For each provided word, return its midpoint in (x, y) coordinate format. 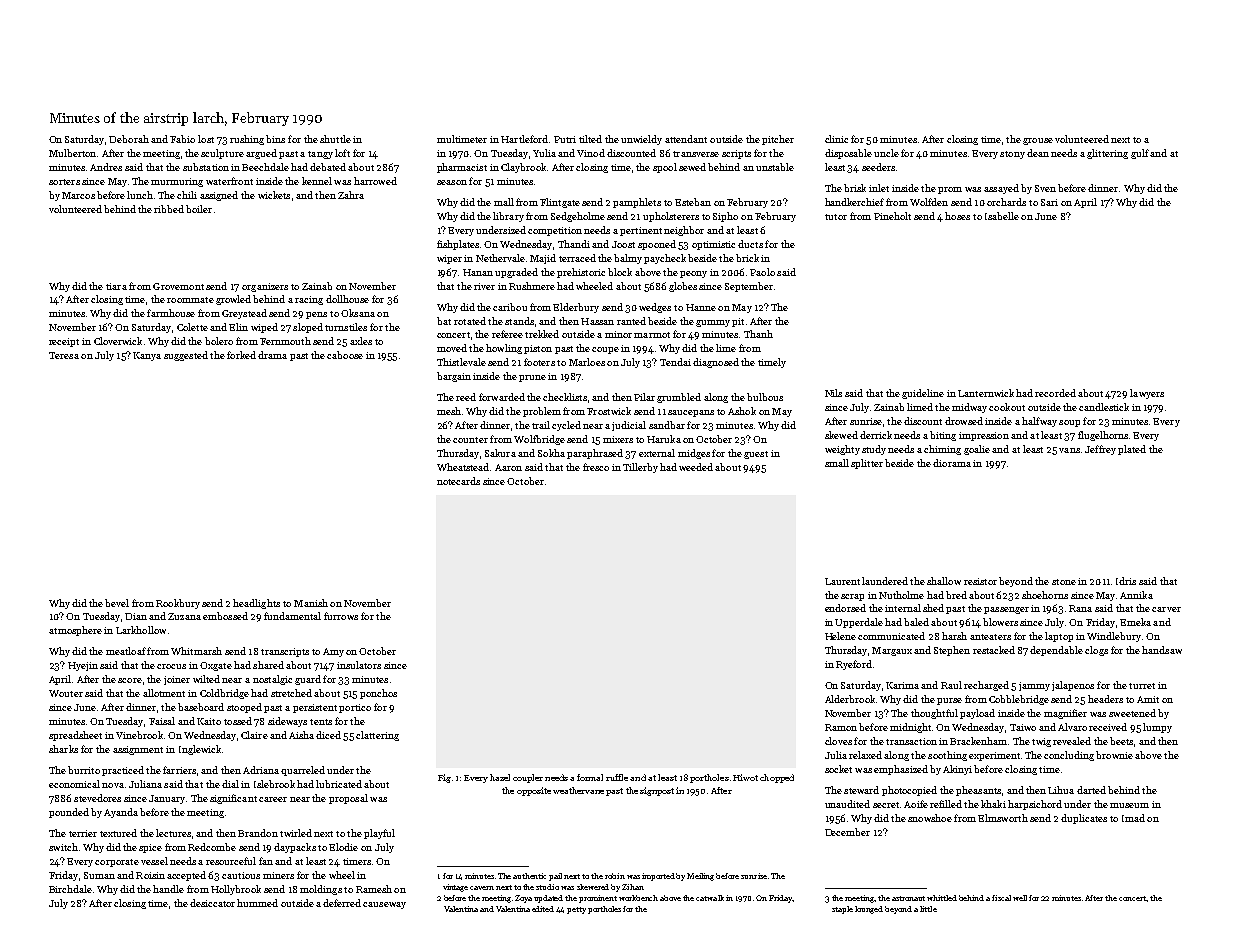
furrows (341, 616)
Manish (311, 603)
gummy (713, 323)
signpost (657, 791)
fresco (596, 467)
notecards (458, 481)
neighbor (684, 231)
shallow (944, 581)
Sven (1045, 188)
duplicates (1084, 819)
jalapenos (1073, 686)
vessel (154, 861)
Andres (106, 167)
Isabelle (1002, 216)
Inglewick (200, 750)
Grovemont (178, 286)
